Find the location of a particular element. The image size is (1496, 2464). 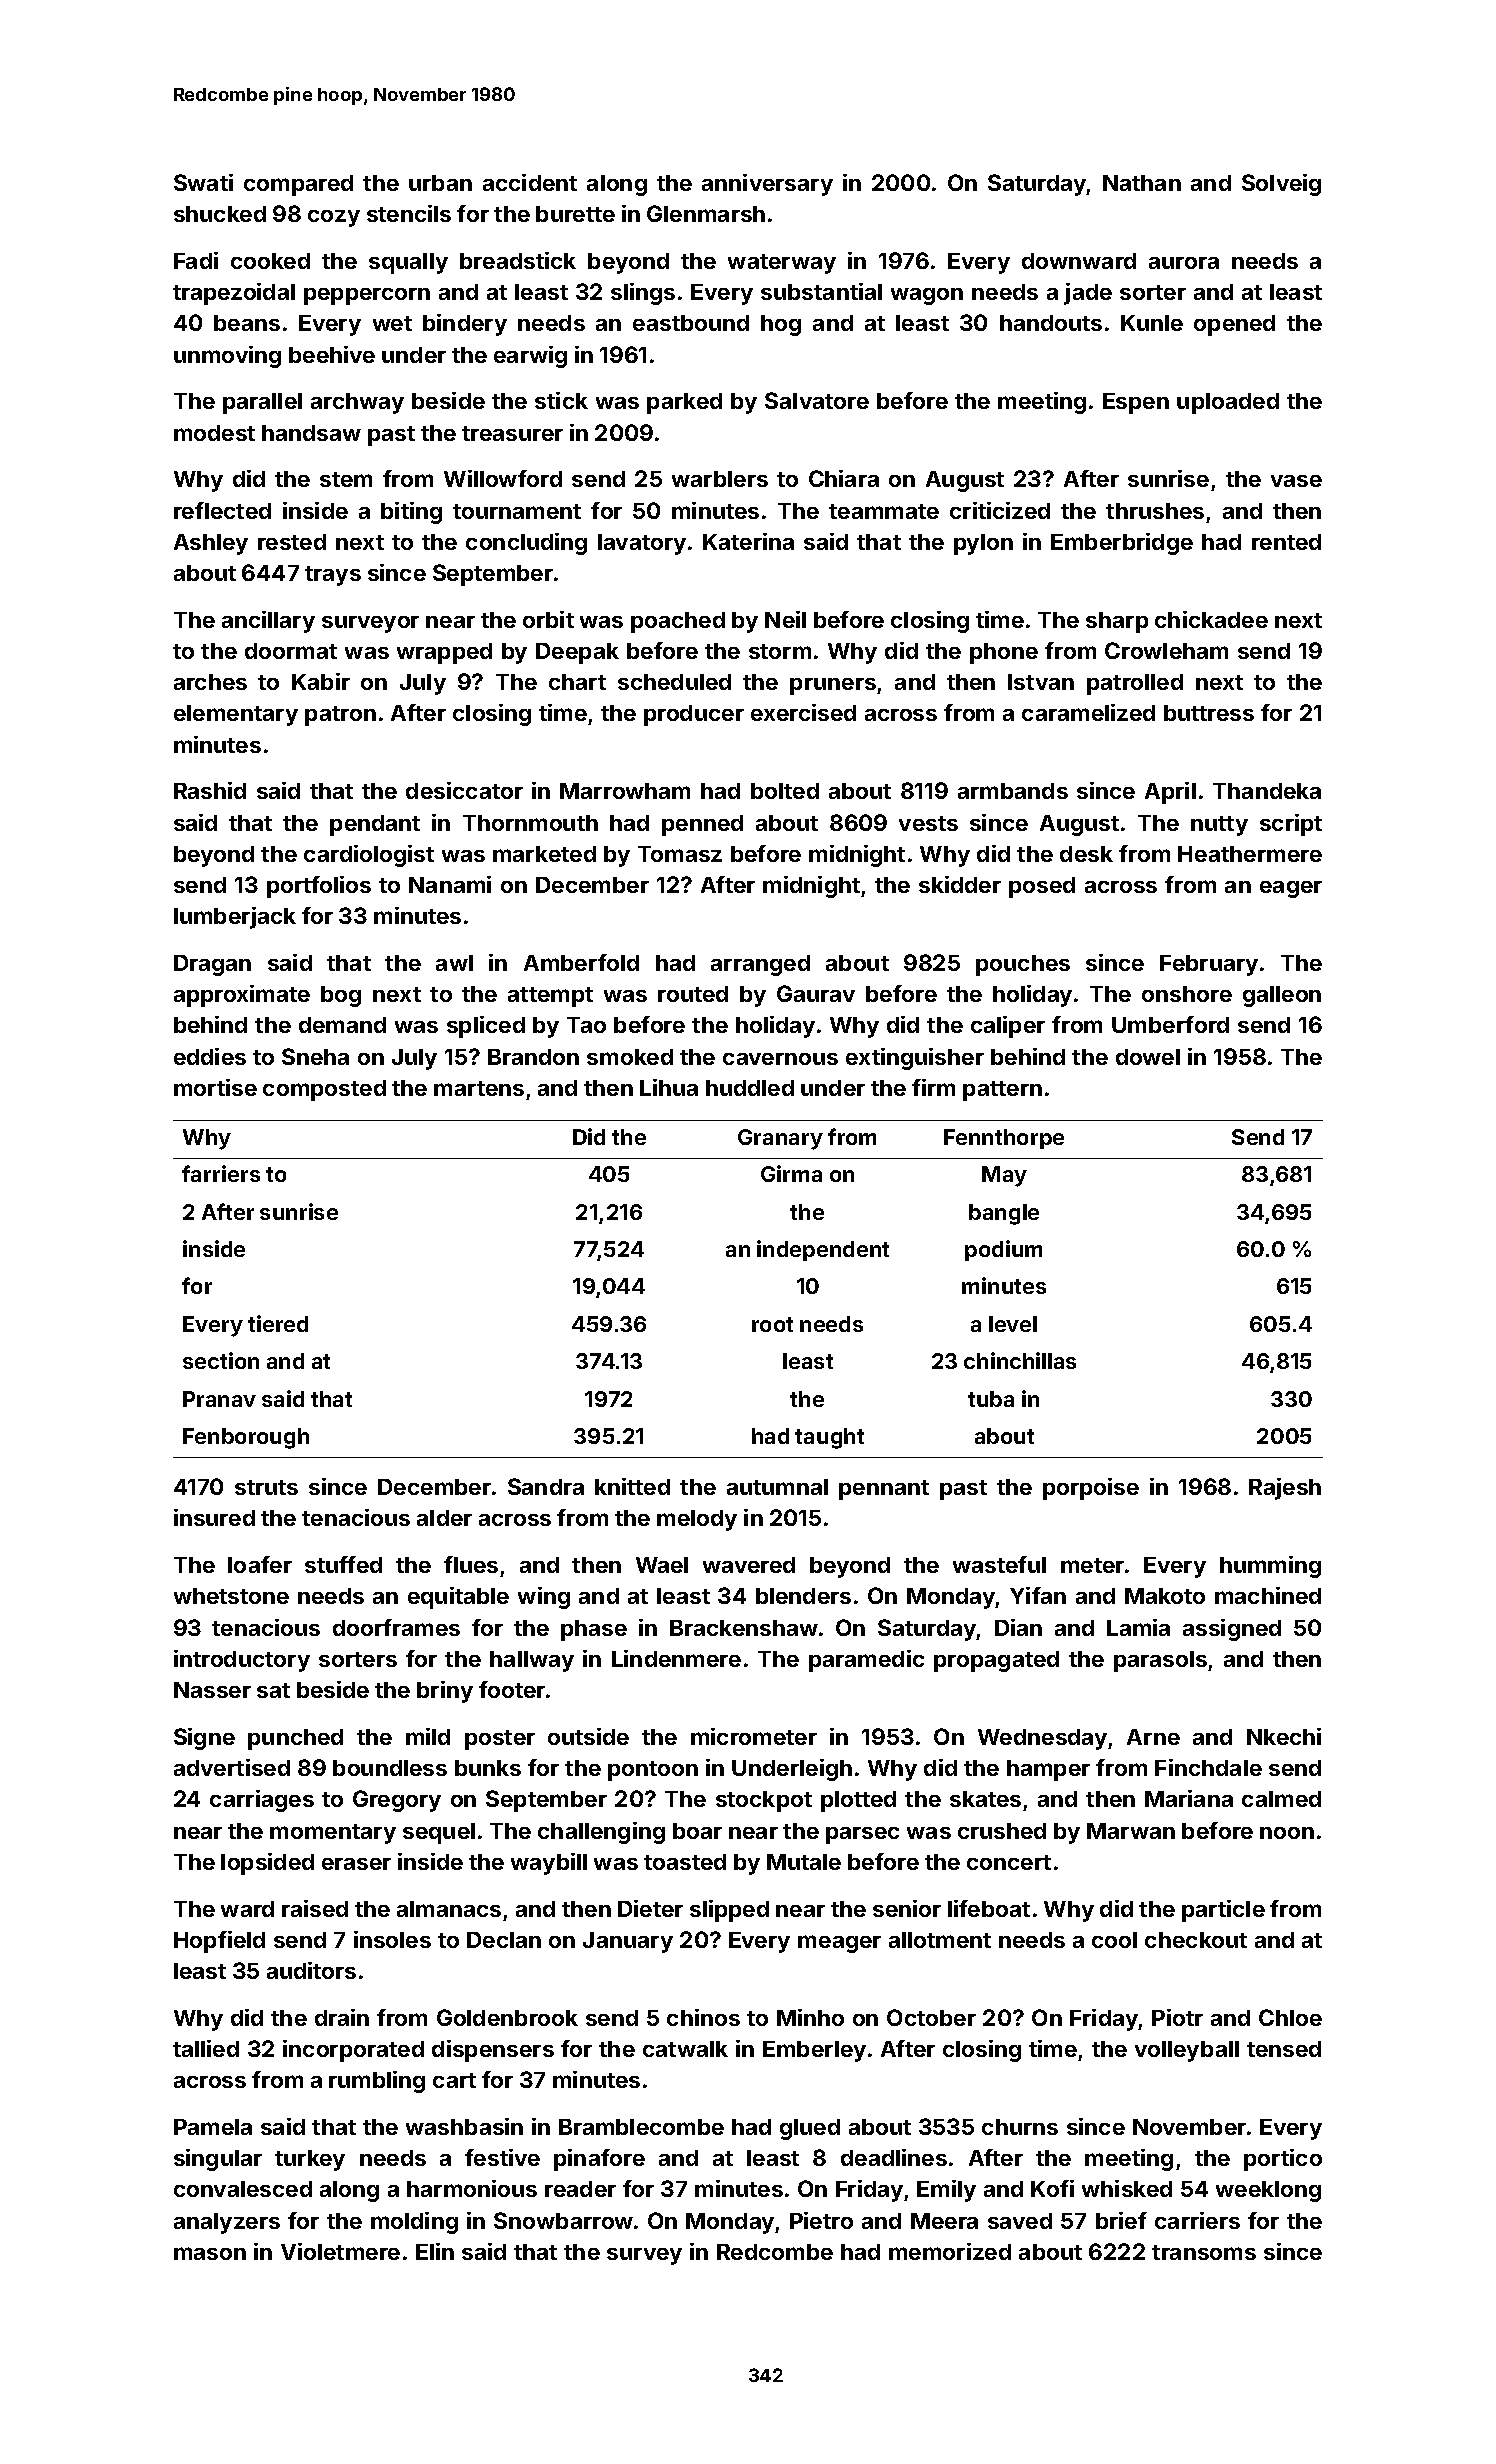

sequel is located at coordinates (439, 1833).
